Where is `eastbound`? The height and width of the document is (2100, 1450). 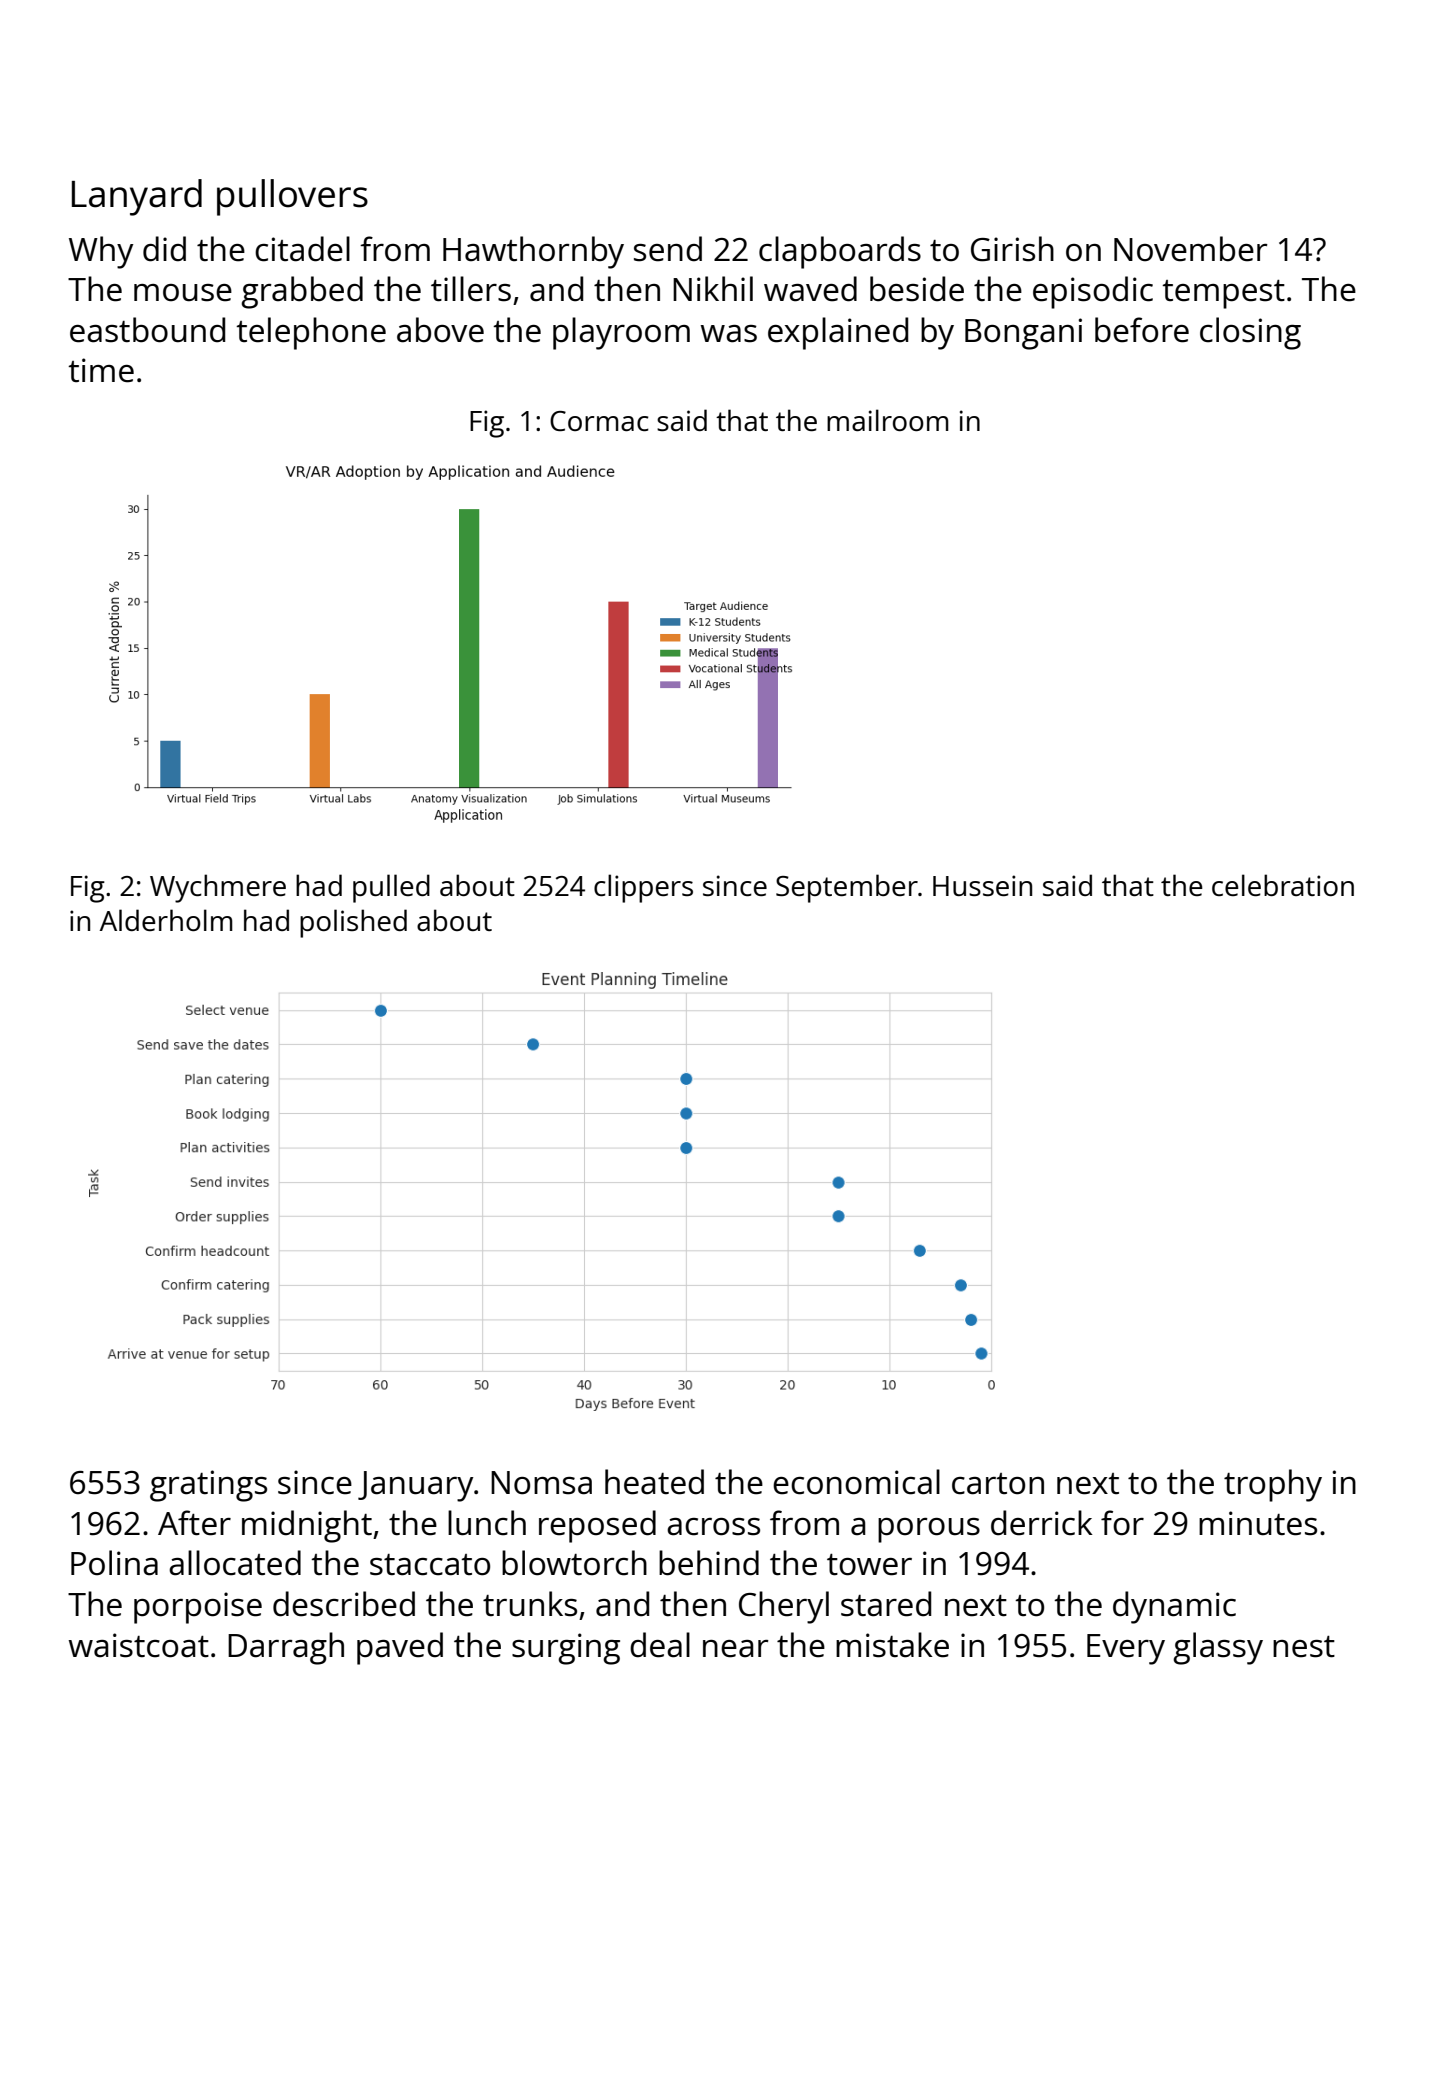
eastbound is located at coordinates (147, 330).
